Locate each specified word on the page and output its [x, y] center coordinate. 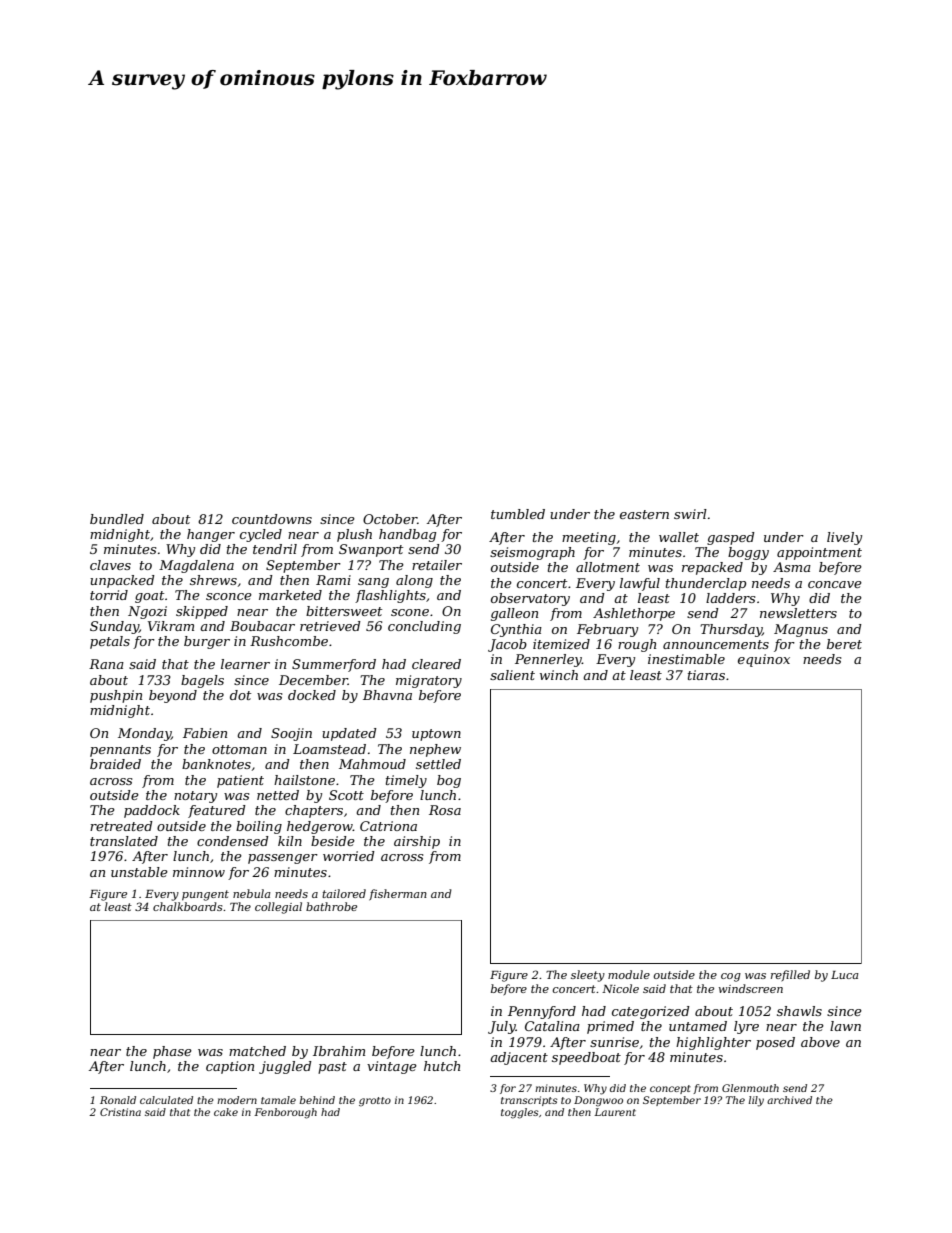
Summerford [334, 665]
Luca [845, 975]
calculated [166, 1100]
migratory [429, 681]
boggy [748, 553]
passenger [283, 859]
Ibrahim [339, 1051]
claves [110, 565]
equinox [764, 660]
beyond [173, 696]
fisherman [398, 895]
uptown [436, 735]
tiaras [706, 675]
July [502, 1027]
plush [354, 535]
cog [731, 977]
